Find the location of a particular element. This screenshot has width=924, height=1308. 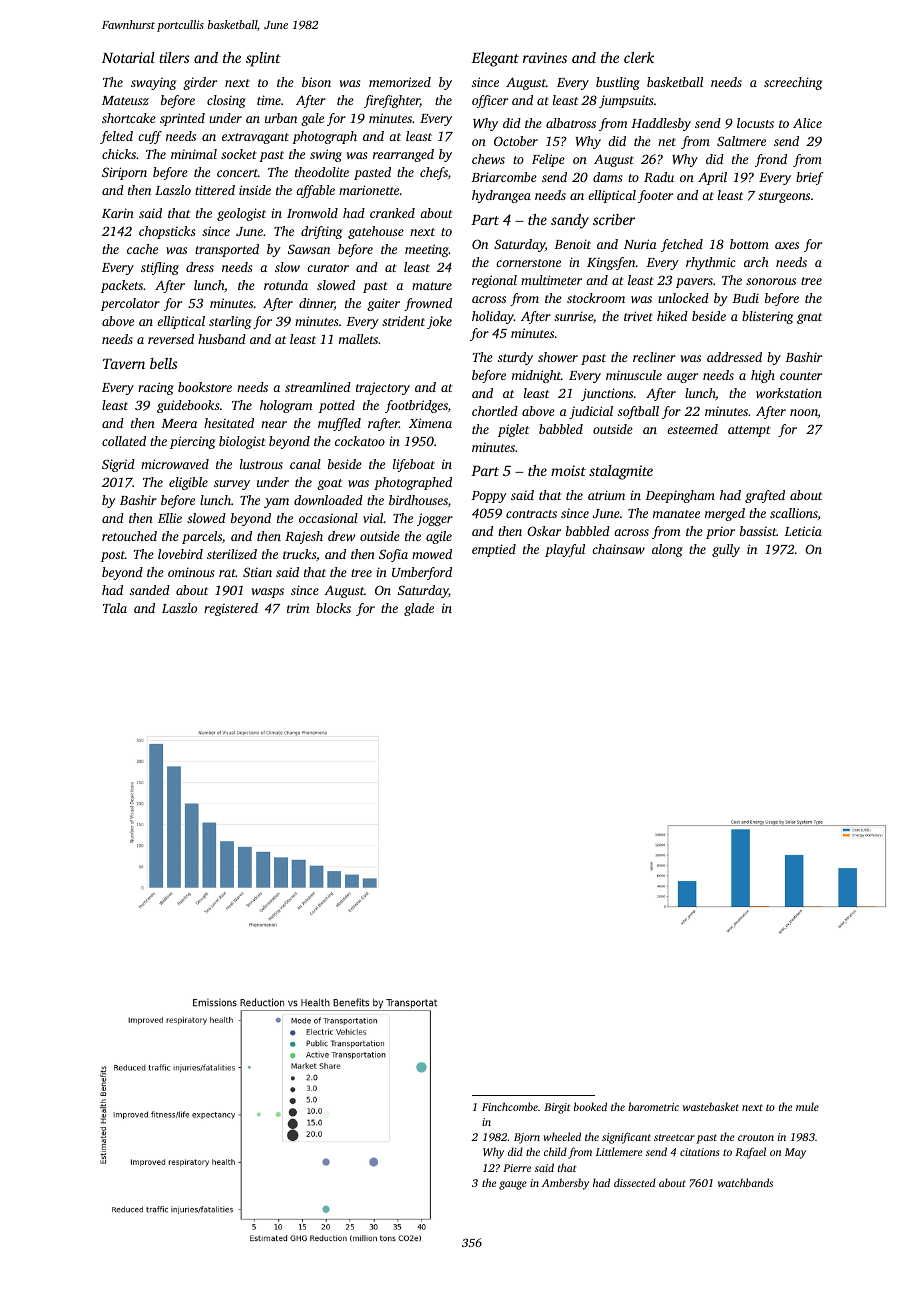

frond is located at coordinates (771, 160).
